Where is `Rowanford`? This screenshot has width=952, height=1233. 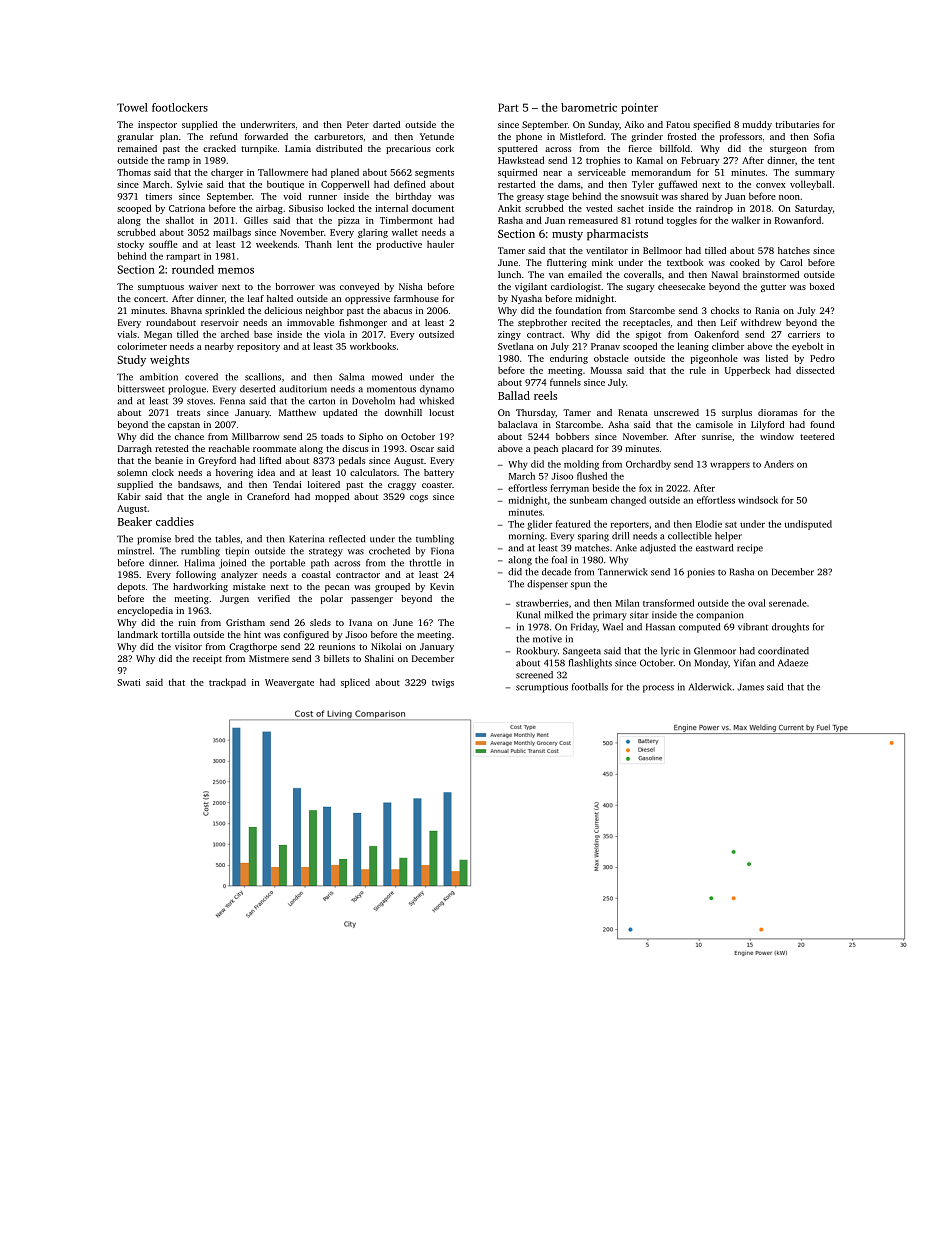 Rowanford is located at coordinates (798, 220).
